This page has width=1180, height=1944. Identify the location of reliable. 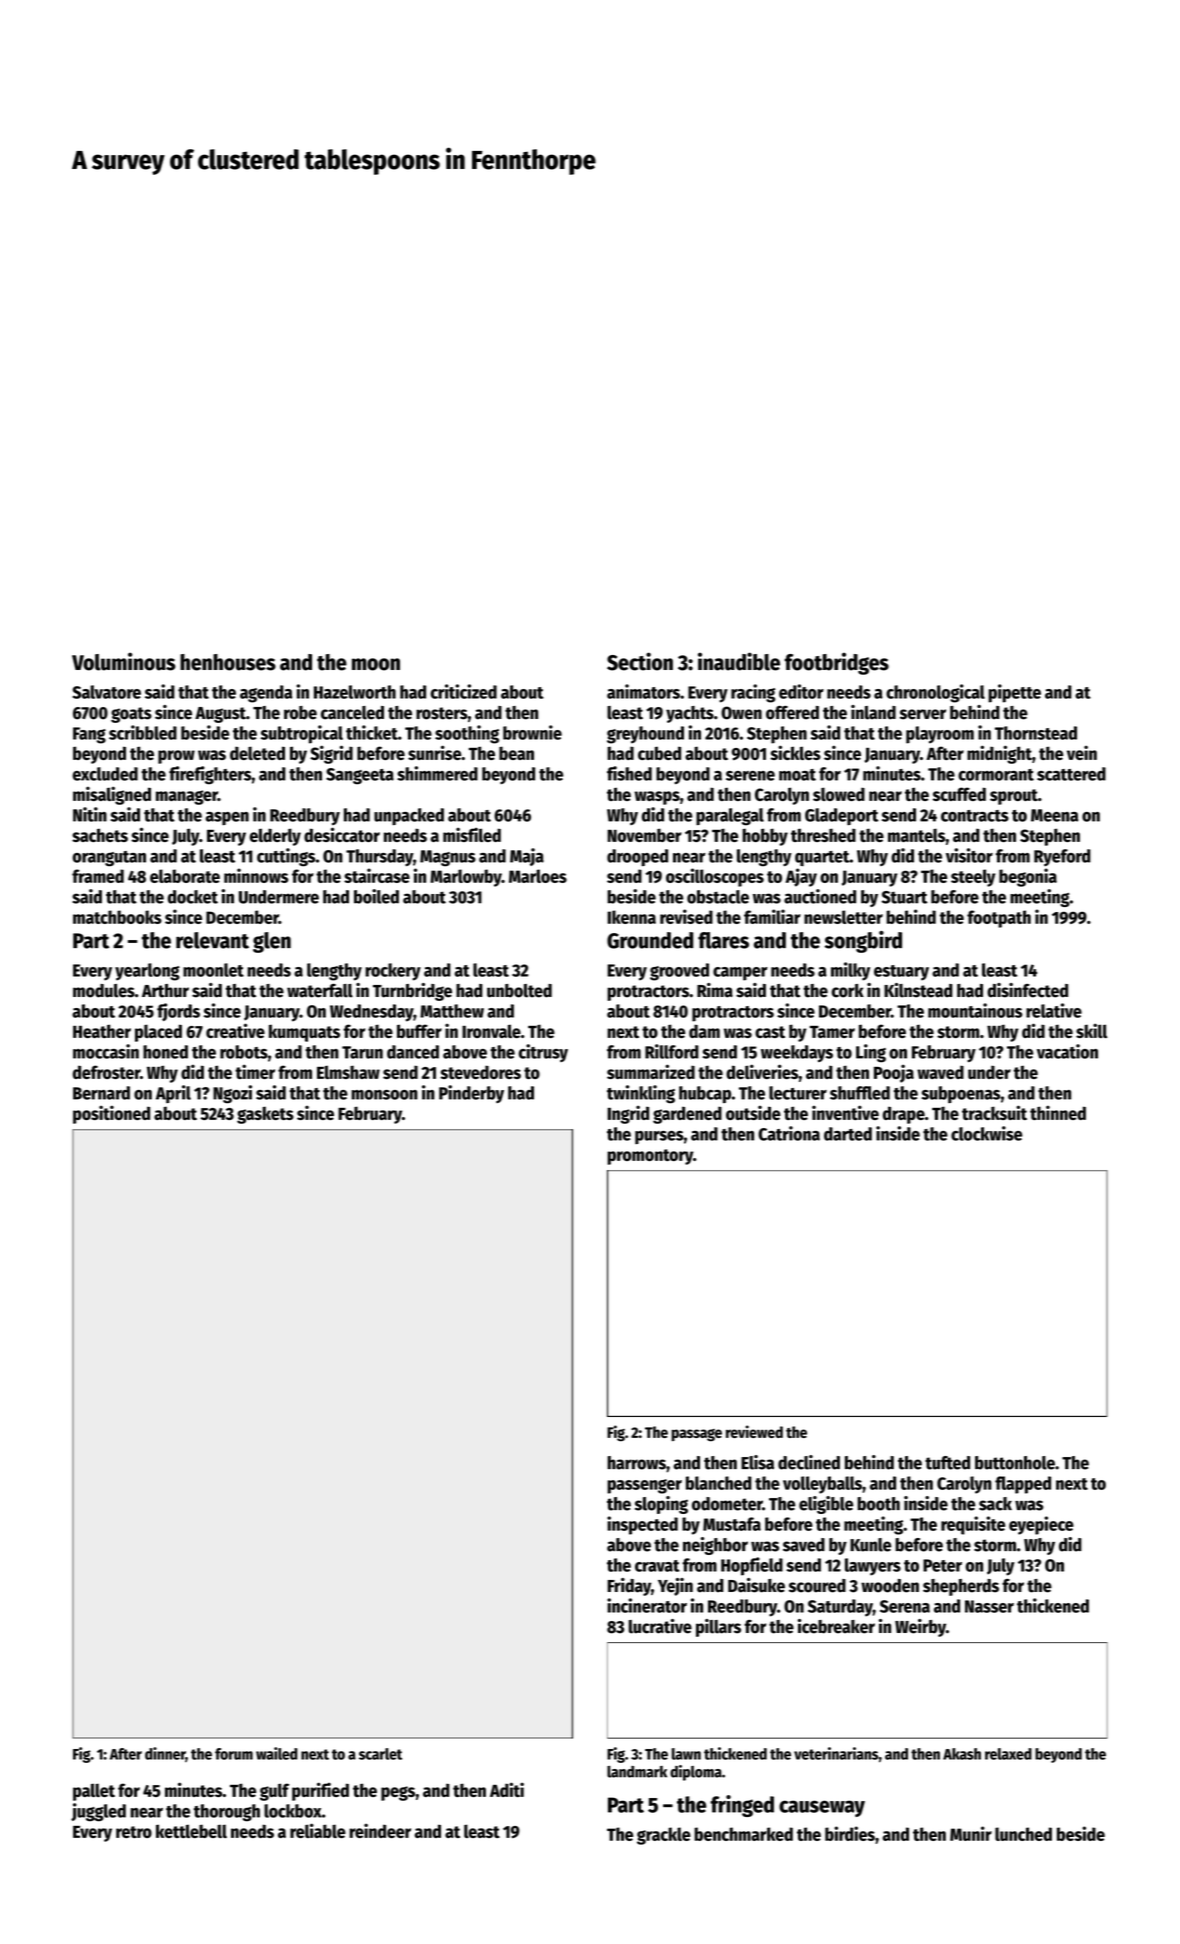
(318, 1830).
